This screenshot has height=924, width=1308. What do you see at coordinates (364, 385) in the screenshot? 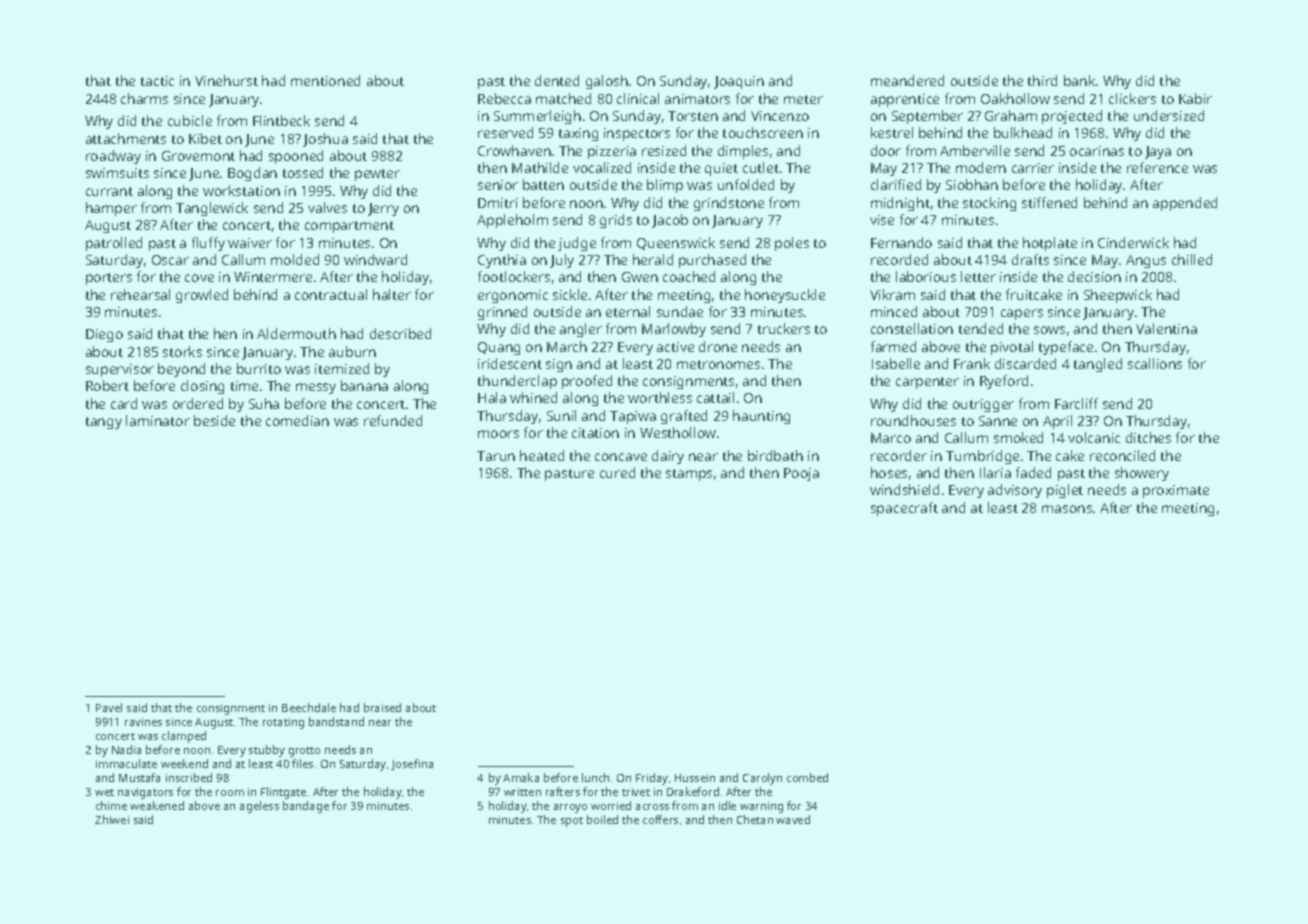
I see `banana` at bounding box center [364, 385].
